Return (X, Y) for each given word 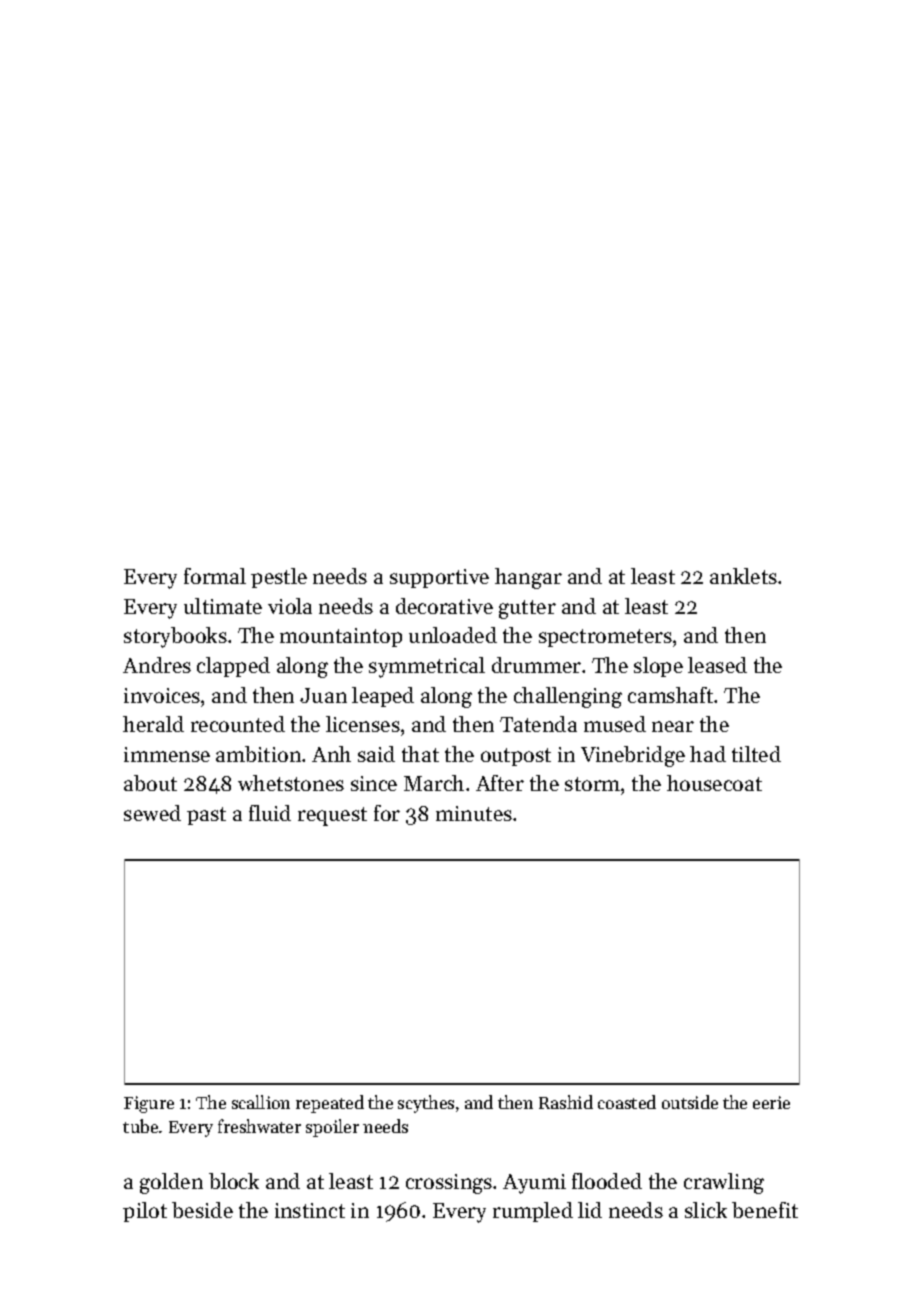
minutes (474, 813)
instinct (310, 1210)
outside (690, 1102)
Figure (149, 1104)
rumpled (533, 1212)
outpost (516, 757)
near (673, 726)
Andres (157, 665)
